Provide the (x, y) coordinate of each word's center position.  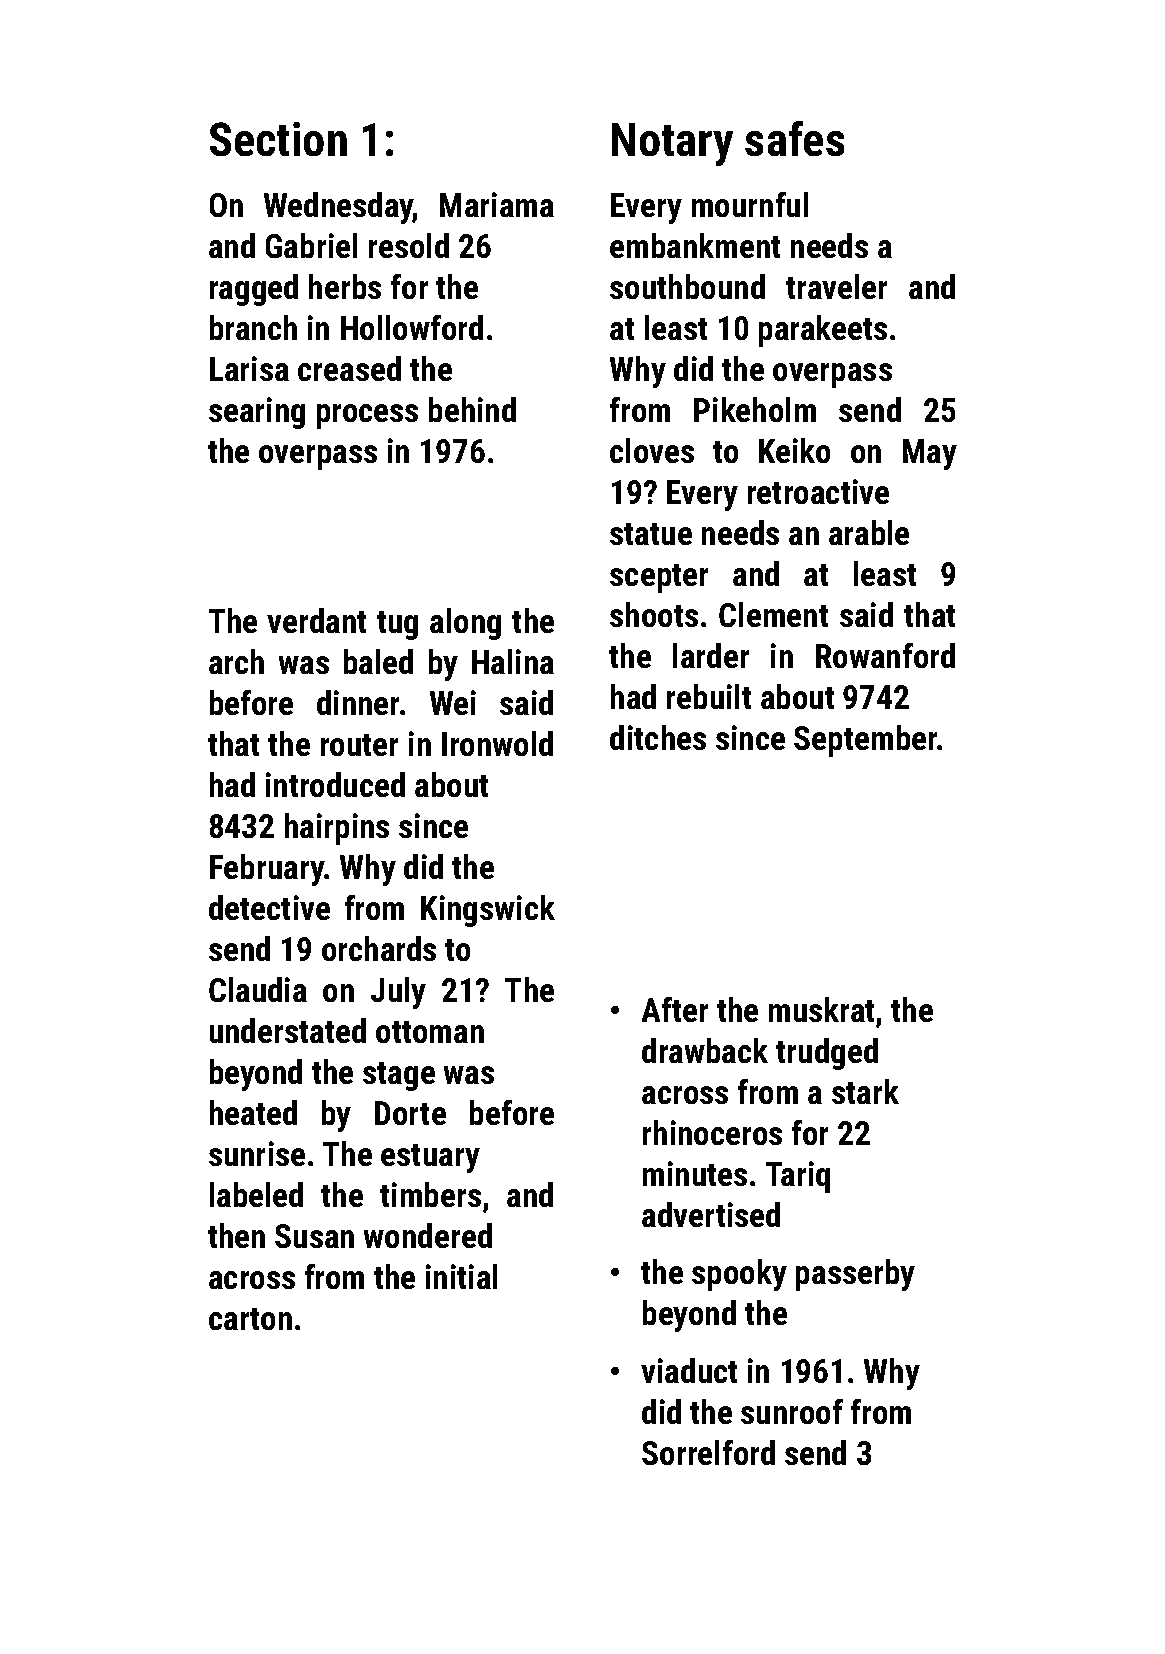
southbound (687, 286)
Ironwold (497, 743)
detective (269, 907)
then (236, 1235)
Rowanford (885, 655)
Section (278, 139)
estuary (430, 1158)
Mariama (497, 204)
